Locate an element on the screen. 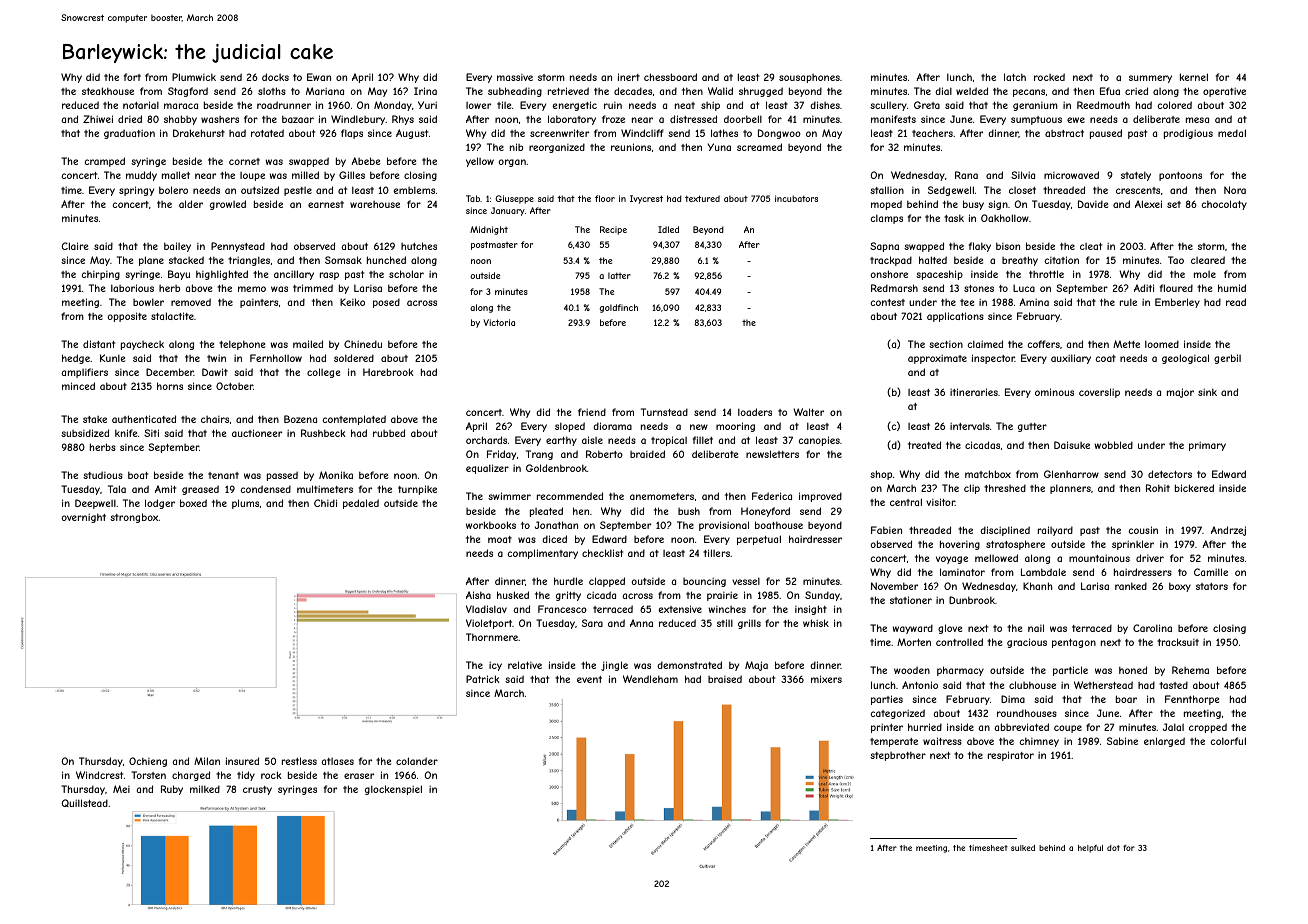 The width and height of the screenshot is (1308, 924). glockenspiel is located at coordinates (393, 790).
